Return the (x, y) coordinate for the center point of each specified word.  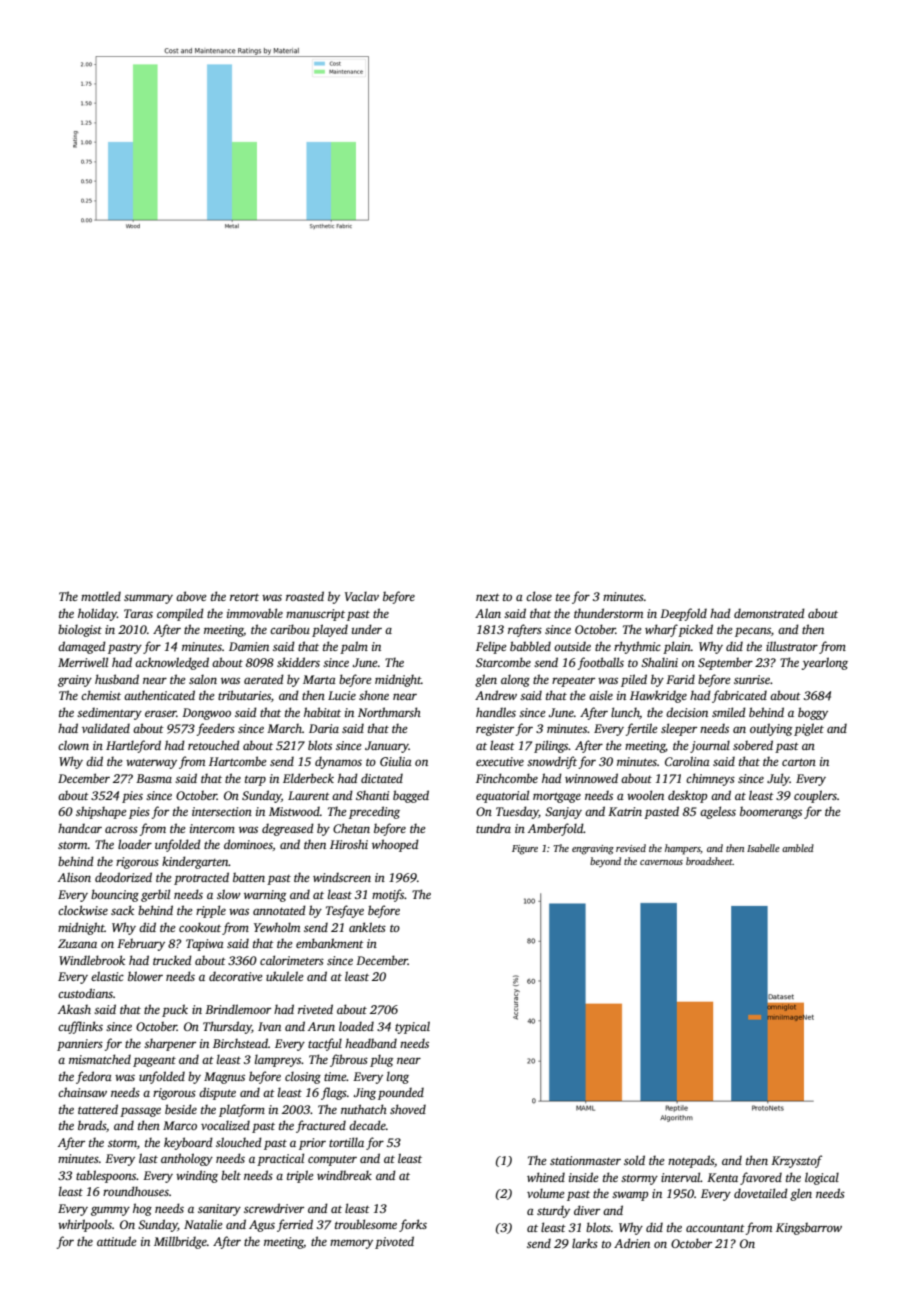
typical (412, 1027)
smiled (729, 712)
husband (117, 679)
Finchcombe (507, 778)
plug (381, 1060)
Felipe (491, 647)
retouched (214, 745)
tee (563, 597)
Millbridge (180, 1242)
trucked (172, 960)
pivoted (394, 1242)
